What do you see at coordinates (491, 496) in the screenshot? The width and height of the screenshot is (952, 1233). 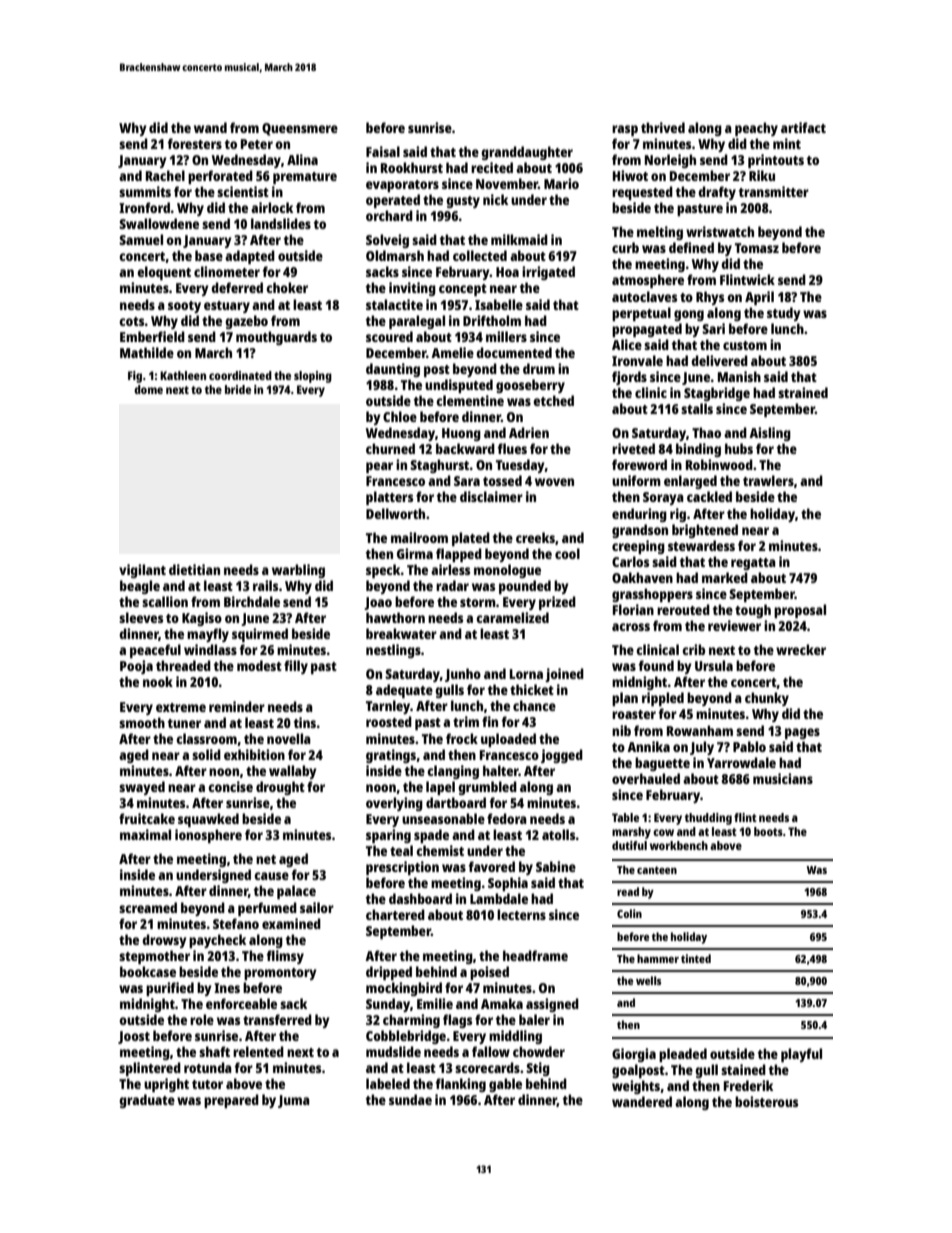 I see `disclaimer` at bounding box center [491, 496].
